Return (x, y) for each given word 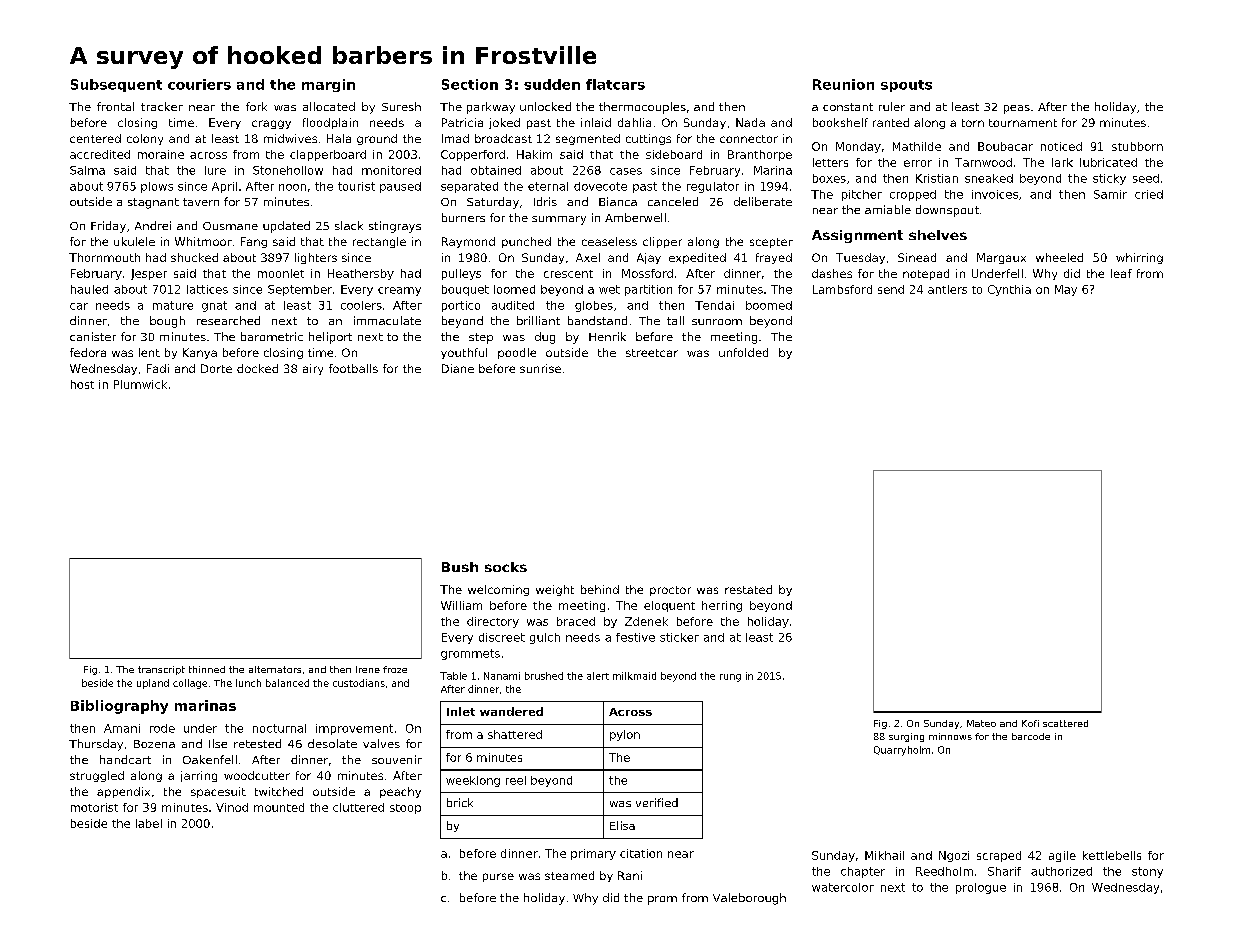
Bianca (618, 201)
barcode (1031, 736)
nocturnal (279, 728)
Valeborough (749, 899)
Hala (339, 138)
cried (1149, 194)
